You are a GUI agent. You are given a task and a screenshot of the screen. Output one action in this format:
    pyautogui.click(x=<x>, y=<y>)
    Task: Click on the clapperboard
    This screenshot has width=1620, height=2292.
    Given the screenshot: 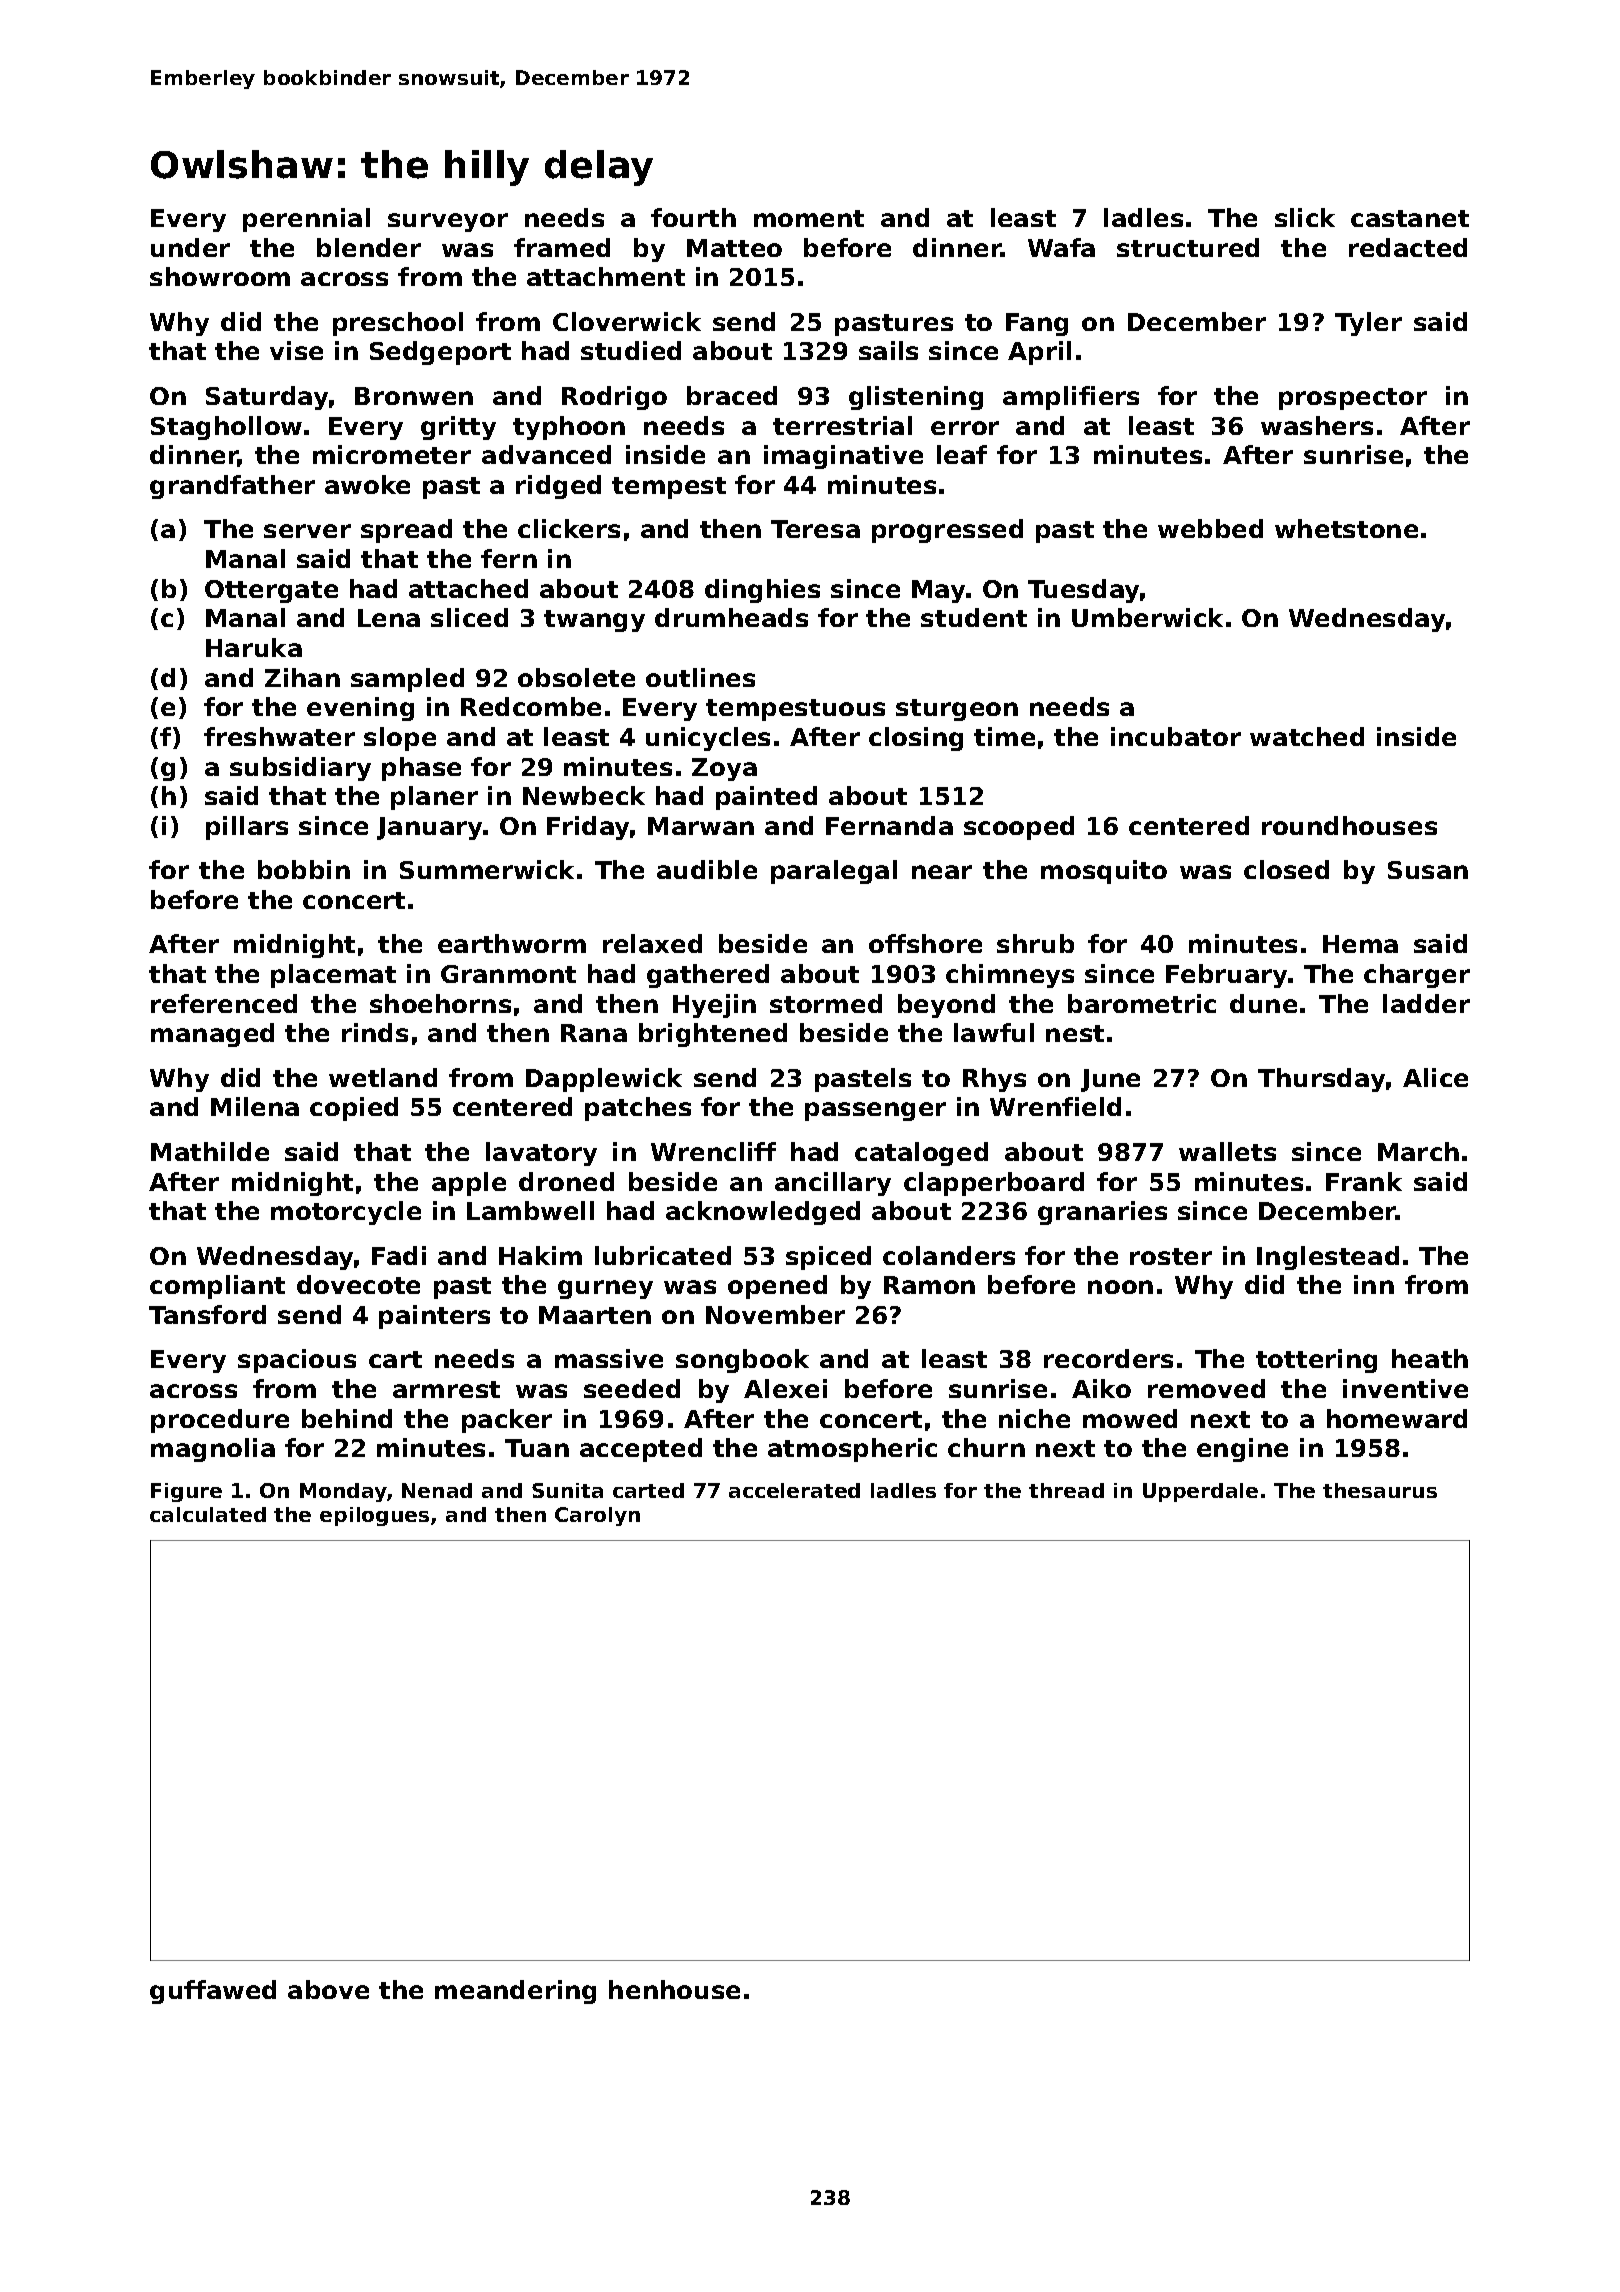 What is the action you would take?
    pyautogui.click(x=994, y=1184)
